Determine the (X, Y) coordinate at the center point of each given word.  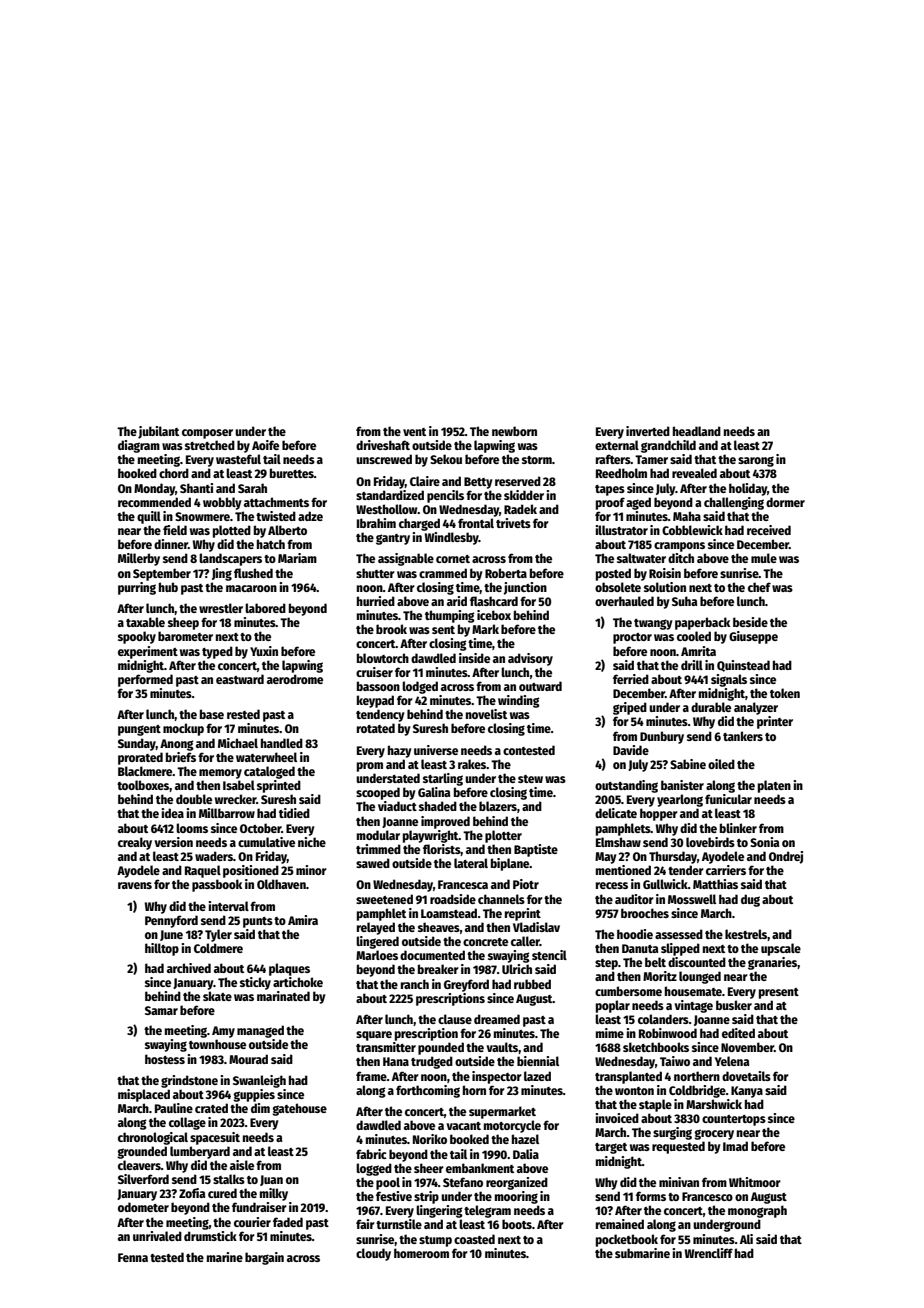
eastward (240, 679)
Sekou (446, 459)
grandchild (668, 446)
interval (229, 906)
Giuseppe (753, 637)
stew (530, 779)
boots (517, 1224)
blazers (498, 806)
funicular (728, 799)
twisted (276, 516)
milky (274, 1194)
